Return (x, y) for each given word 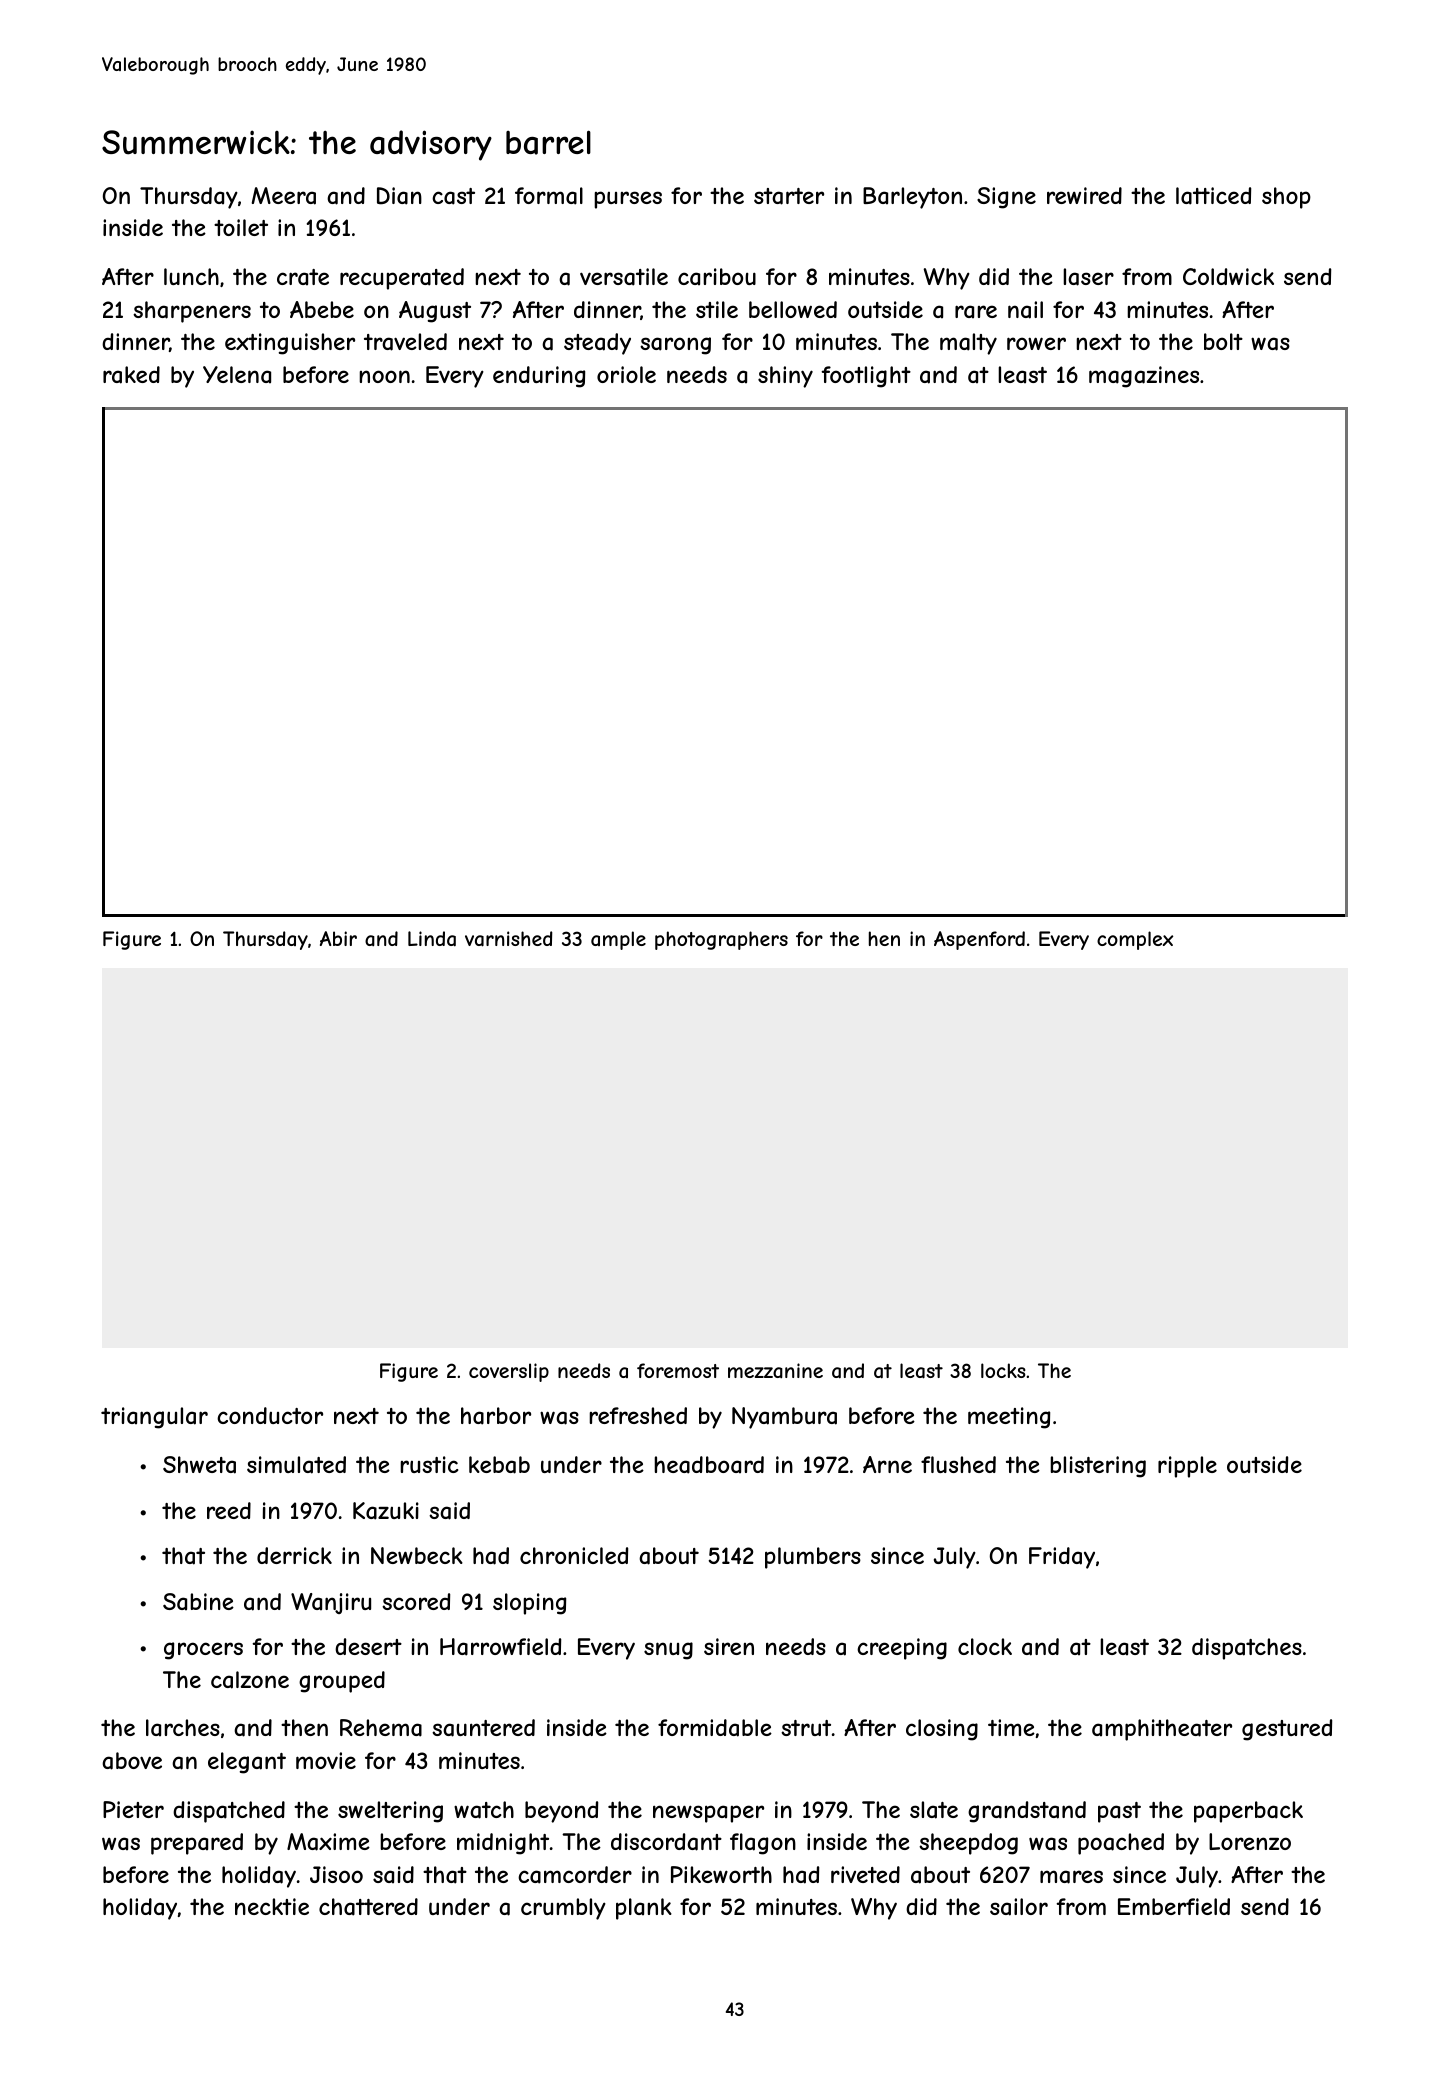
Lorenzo (1250, 1841)
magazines (1144, 377)
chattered (368, 1907)
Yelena (237, 375)
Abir (338, 938)
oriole (626, 374)
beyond (561, 1812)
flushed (958, 1464)
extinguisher (290, 344)
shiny (785, 377)
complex (1135, 940)
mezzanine (775, 1371)
